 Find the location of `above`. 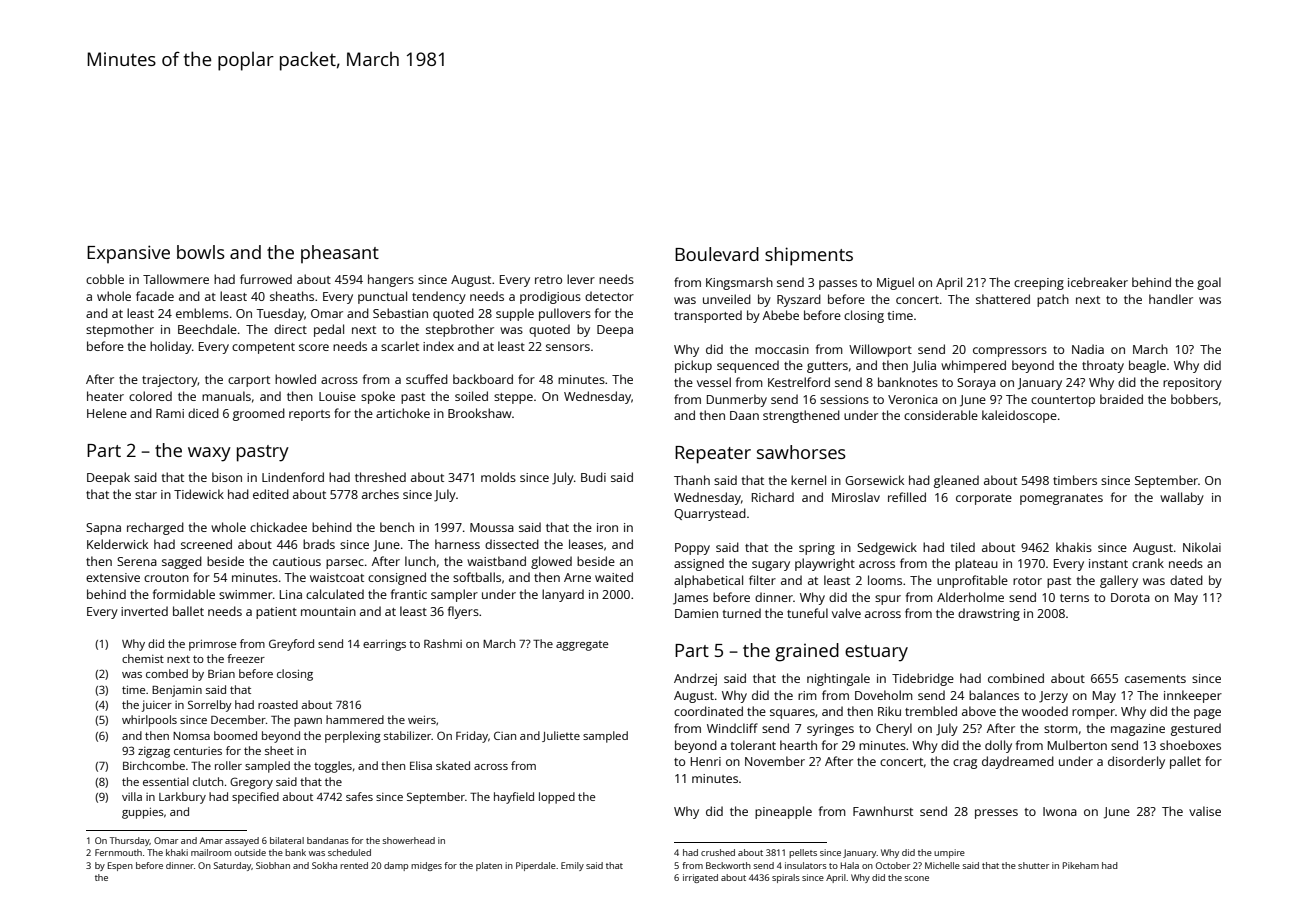

above is located at coordinates (979, 711).
